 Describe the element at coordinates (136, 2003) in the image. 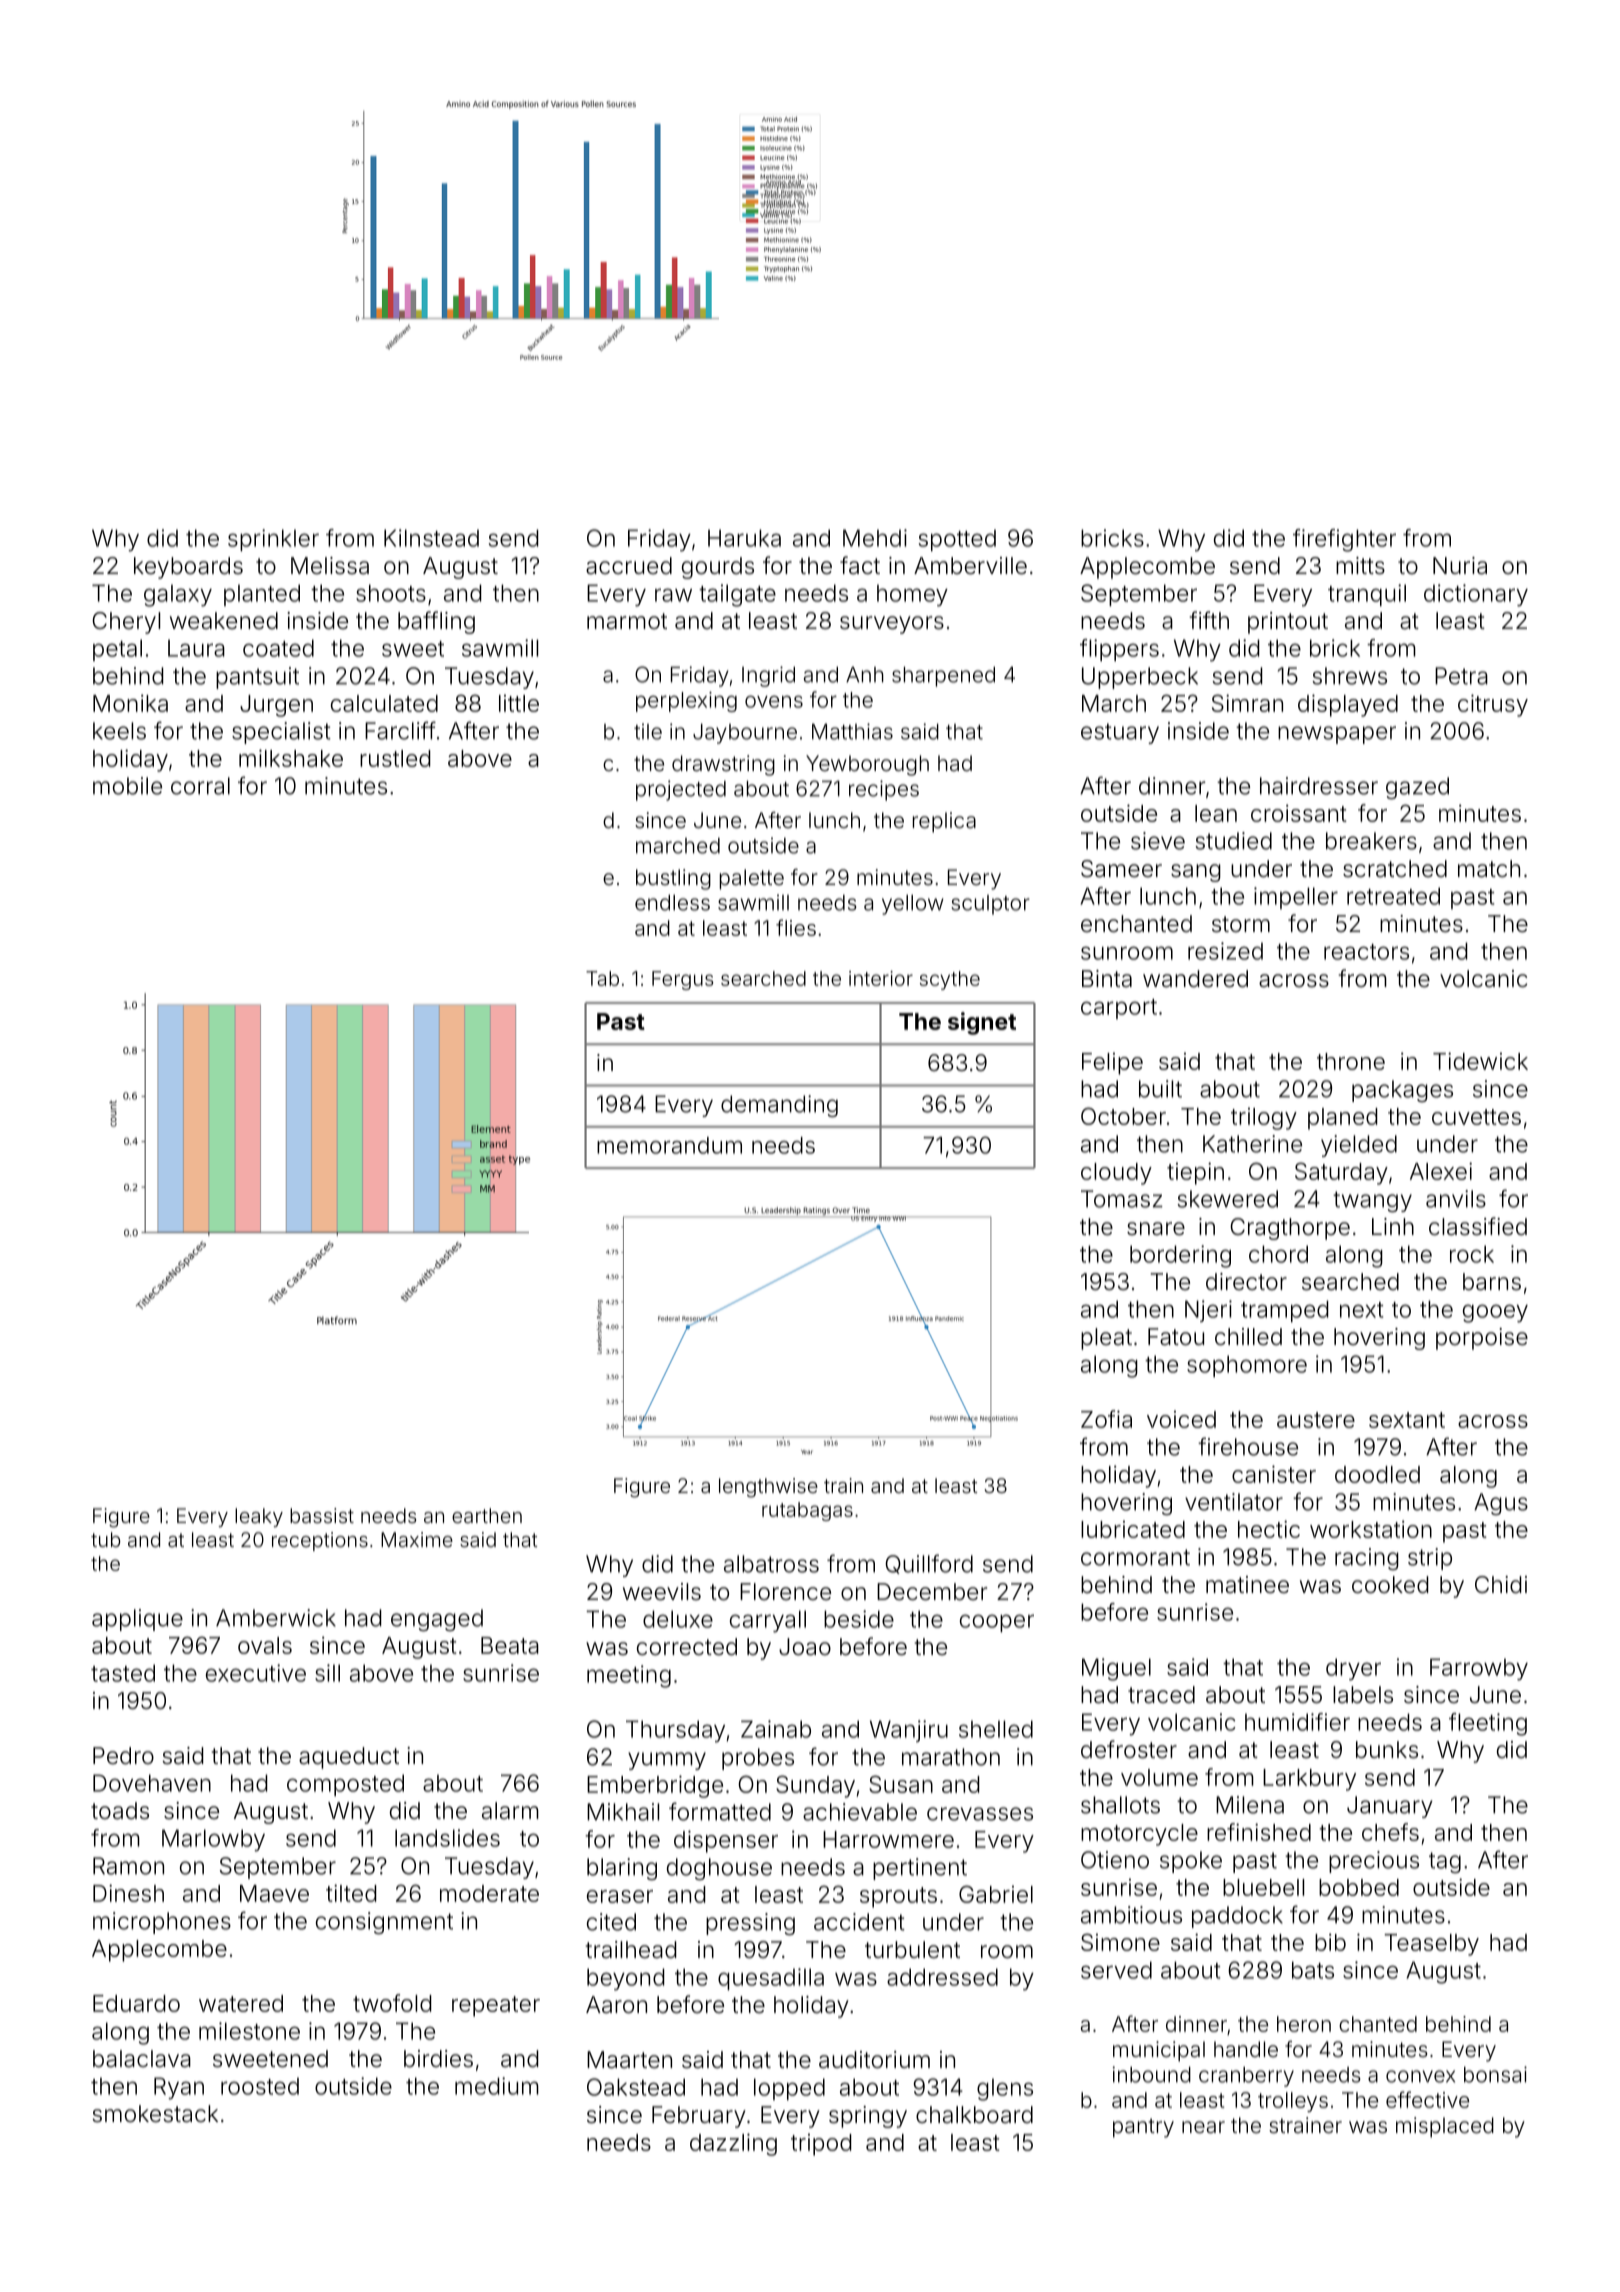

I see `Eduardo` at that location.
